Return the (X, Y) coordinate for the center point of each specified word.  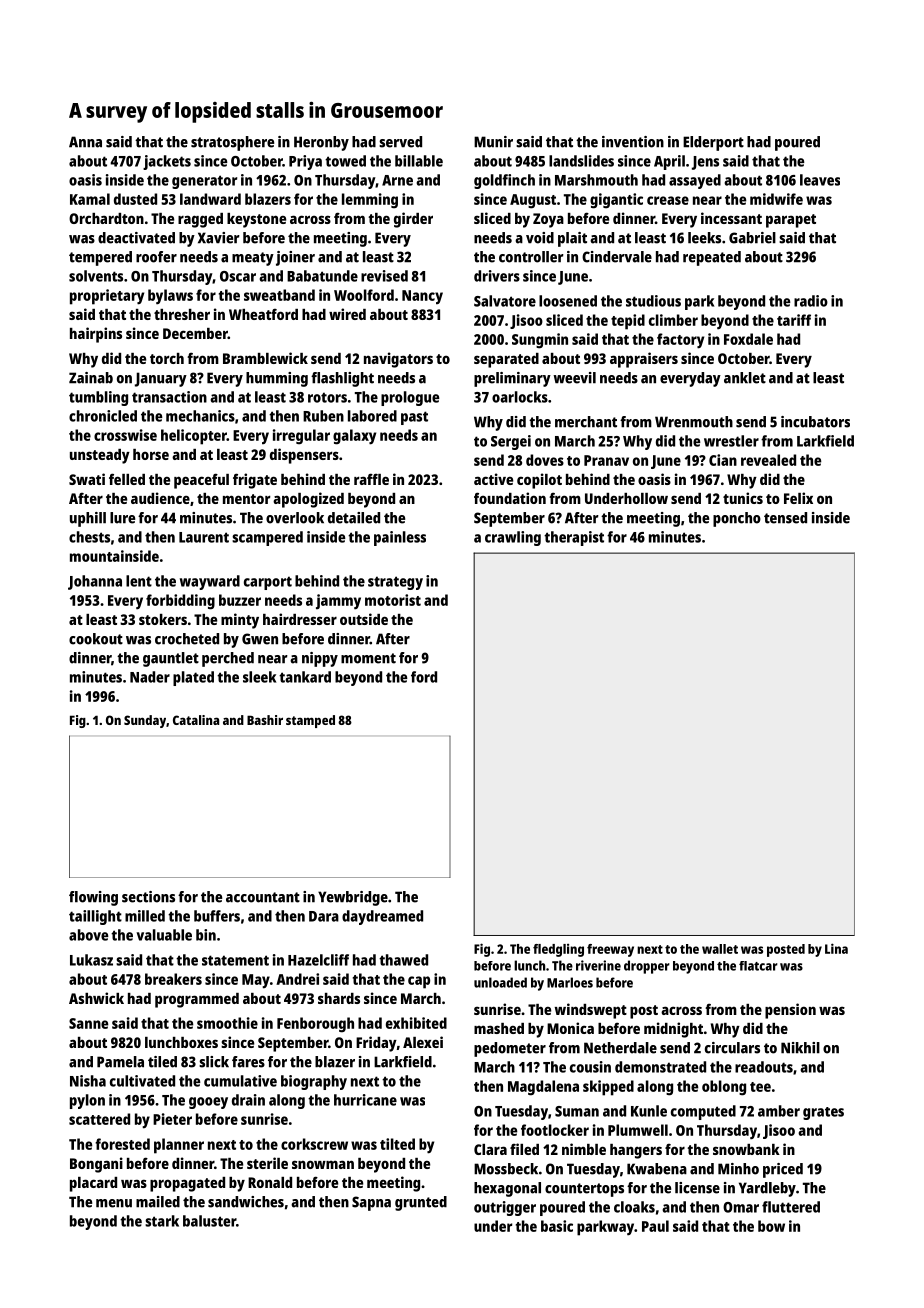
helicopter (194, 437)
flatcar (758, 966)
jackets (167, 162)
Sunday (145, 721)
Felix (798, 498)
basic (557, 1226)
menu (114, 1203)
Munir (493, 142)
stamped (310, 721)
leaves (820, 180)
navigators (398, 360)
